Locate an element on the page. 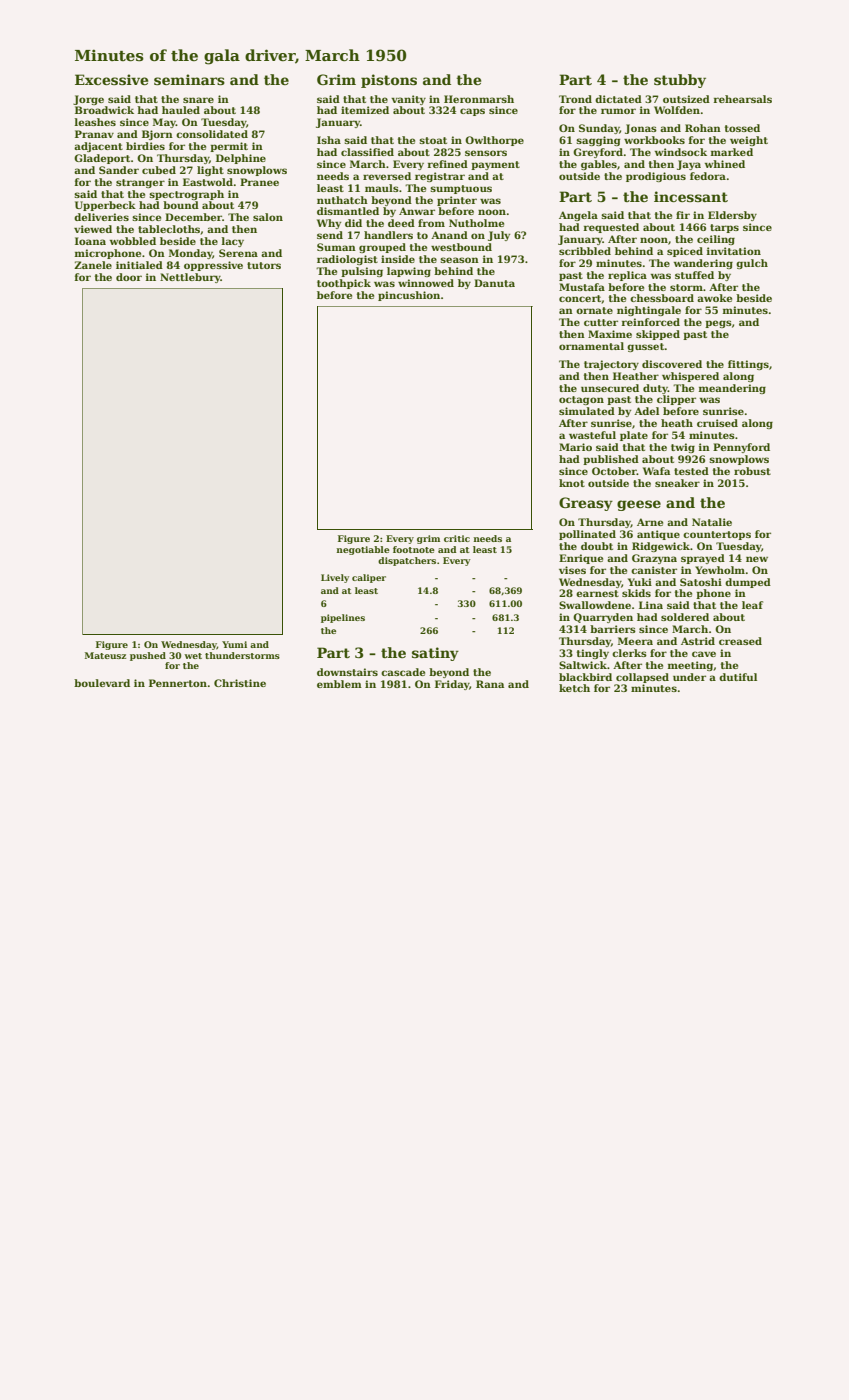  boulevard is located at coordinates (102, 683).
